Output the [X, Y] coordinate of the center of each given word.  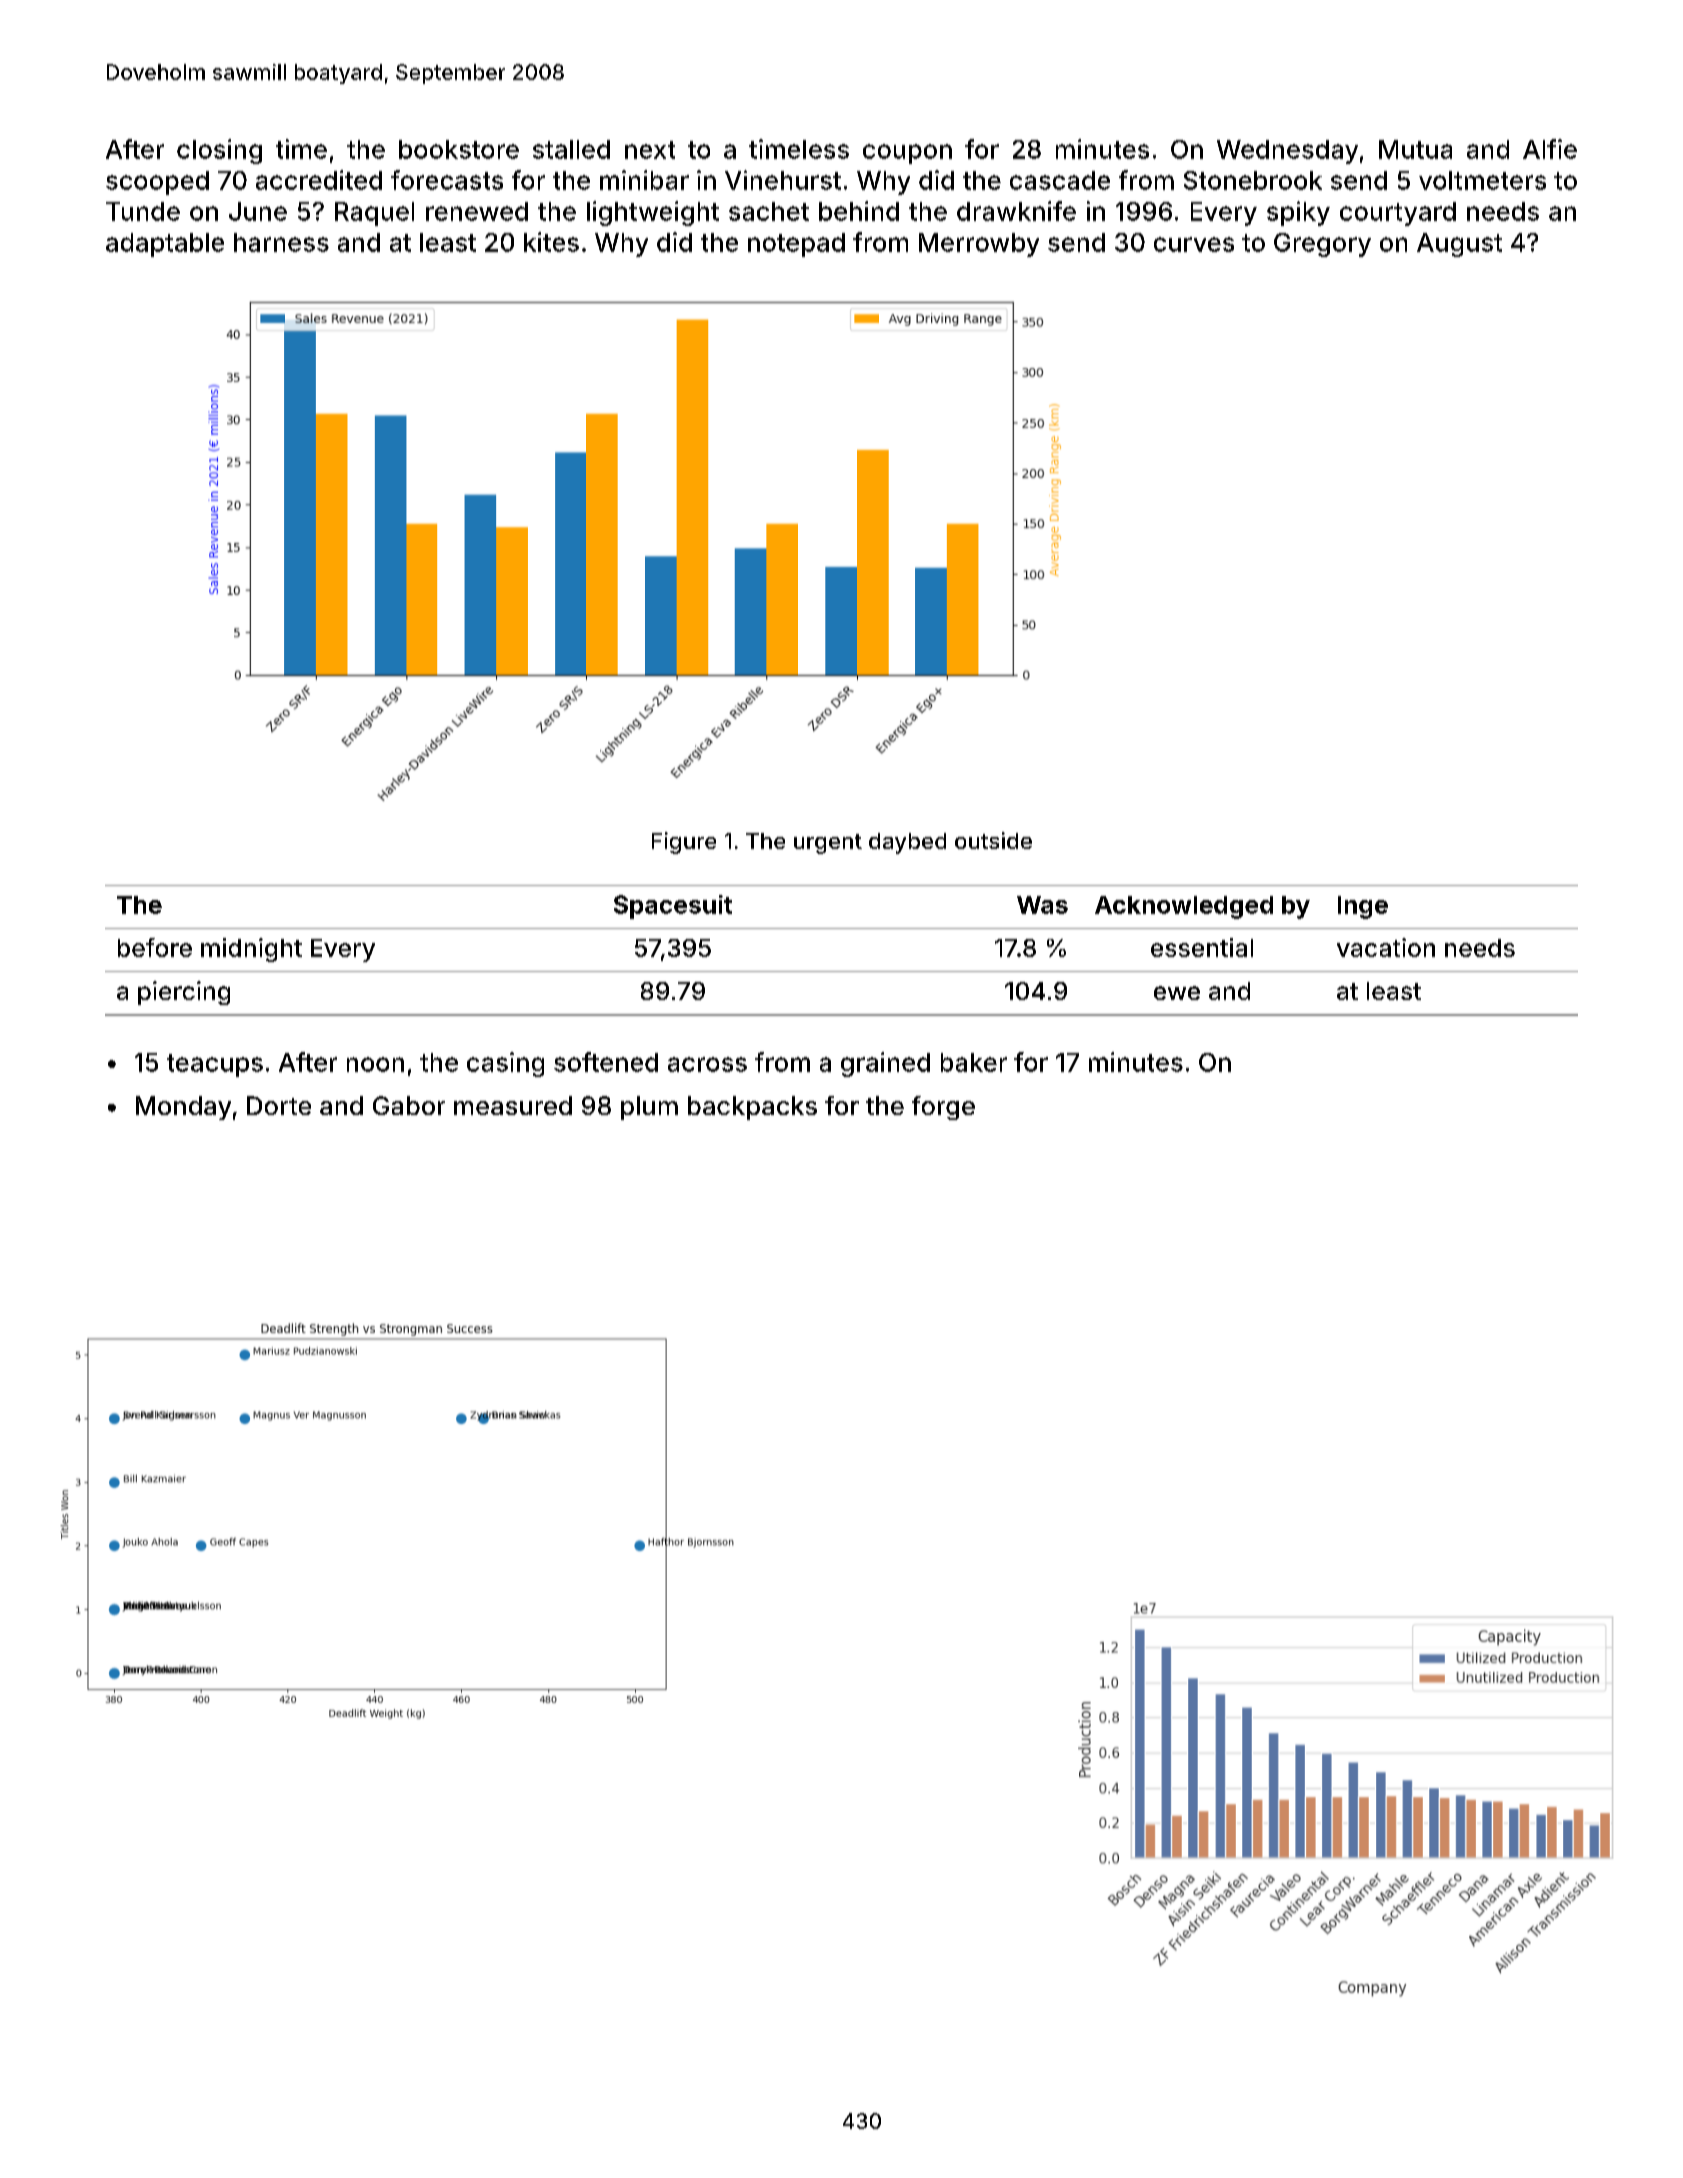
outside [993, 840]
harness [281, 242]
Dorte [279, 1105]
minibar [644, 180]
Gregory [1322, 245]
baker [974, 1062]
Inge [1363, 907]
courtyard [1398, 214]
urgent [828, 844]
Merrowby [979, 245]
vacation [1386, 947]
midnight [251, 950]
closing [219, 151]
